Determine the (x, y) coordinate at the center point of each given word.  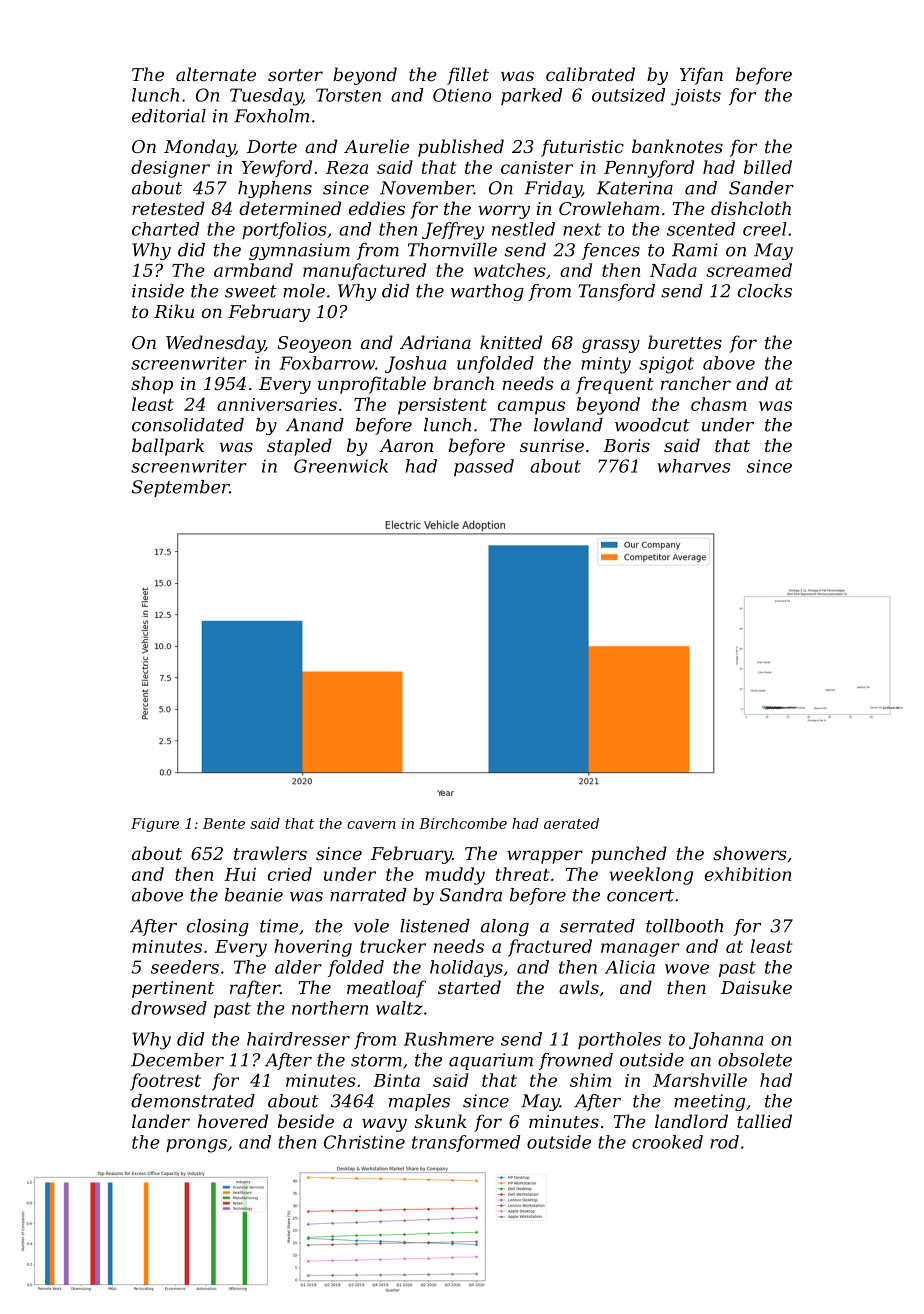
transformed (466, 1143)
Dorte (272, 146)
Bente (224, 823)
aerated (571, 823)
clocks (765, 291)
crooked (667, 1142)
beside (306, 1121)
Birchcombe (463, 823)
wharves (694, 466)
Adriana (435, 342)
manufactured (364, 272)
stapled (299, 447)
